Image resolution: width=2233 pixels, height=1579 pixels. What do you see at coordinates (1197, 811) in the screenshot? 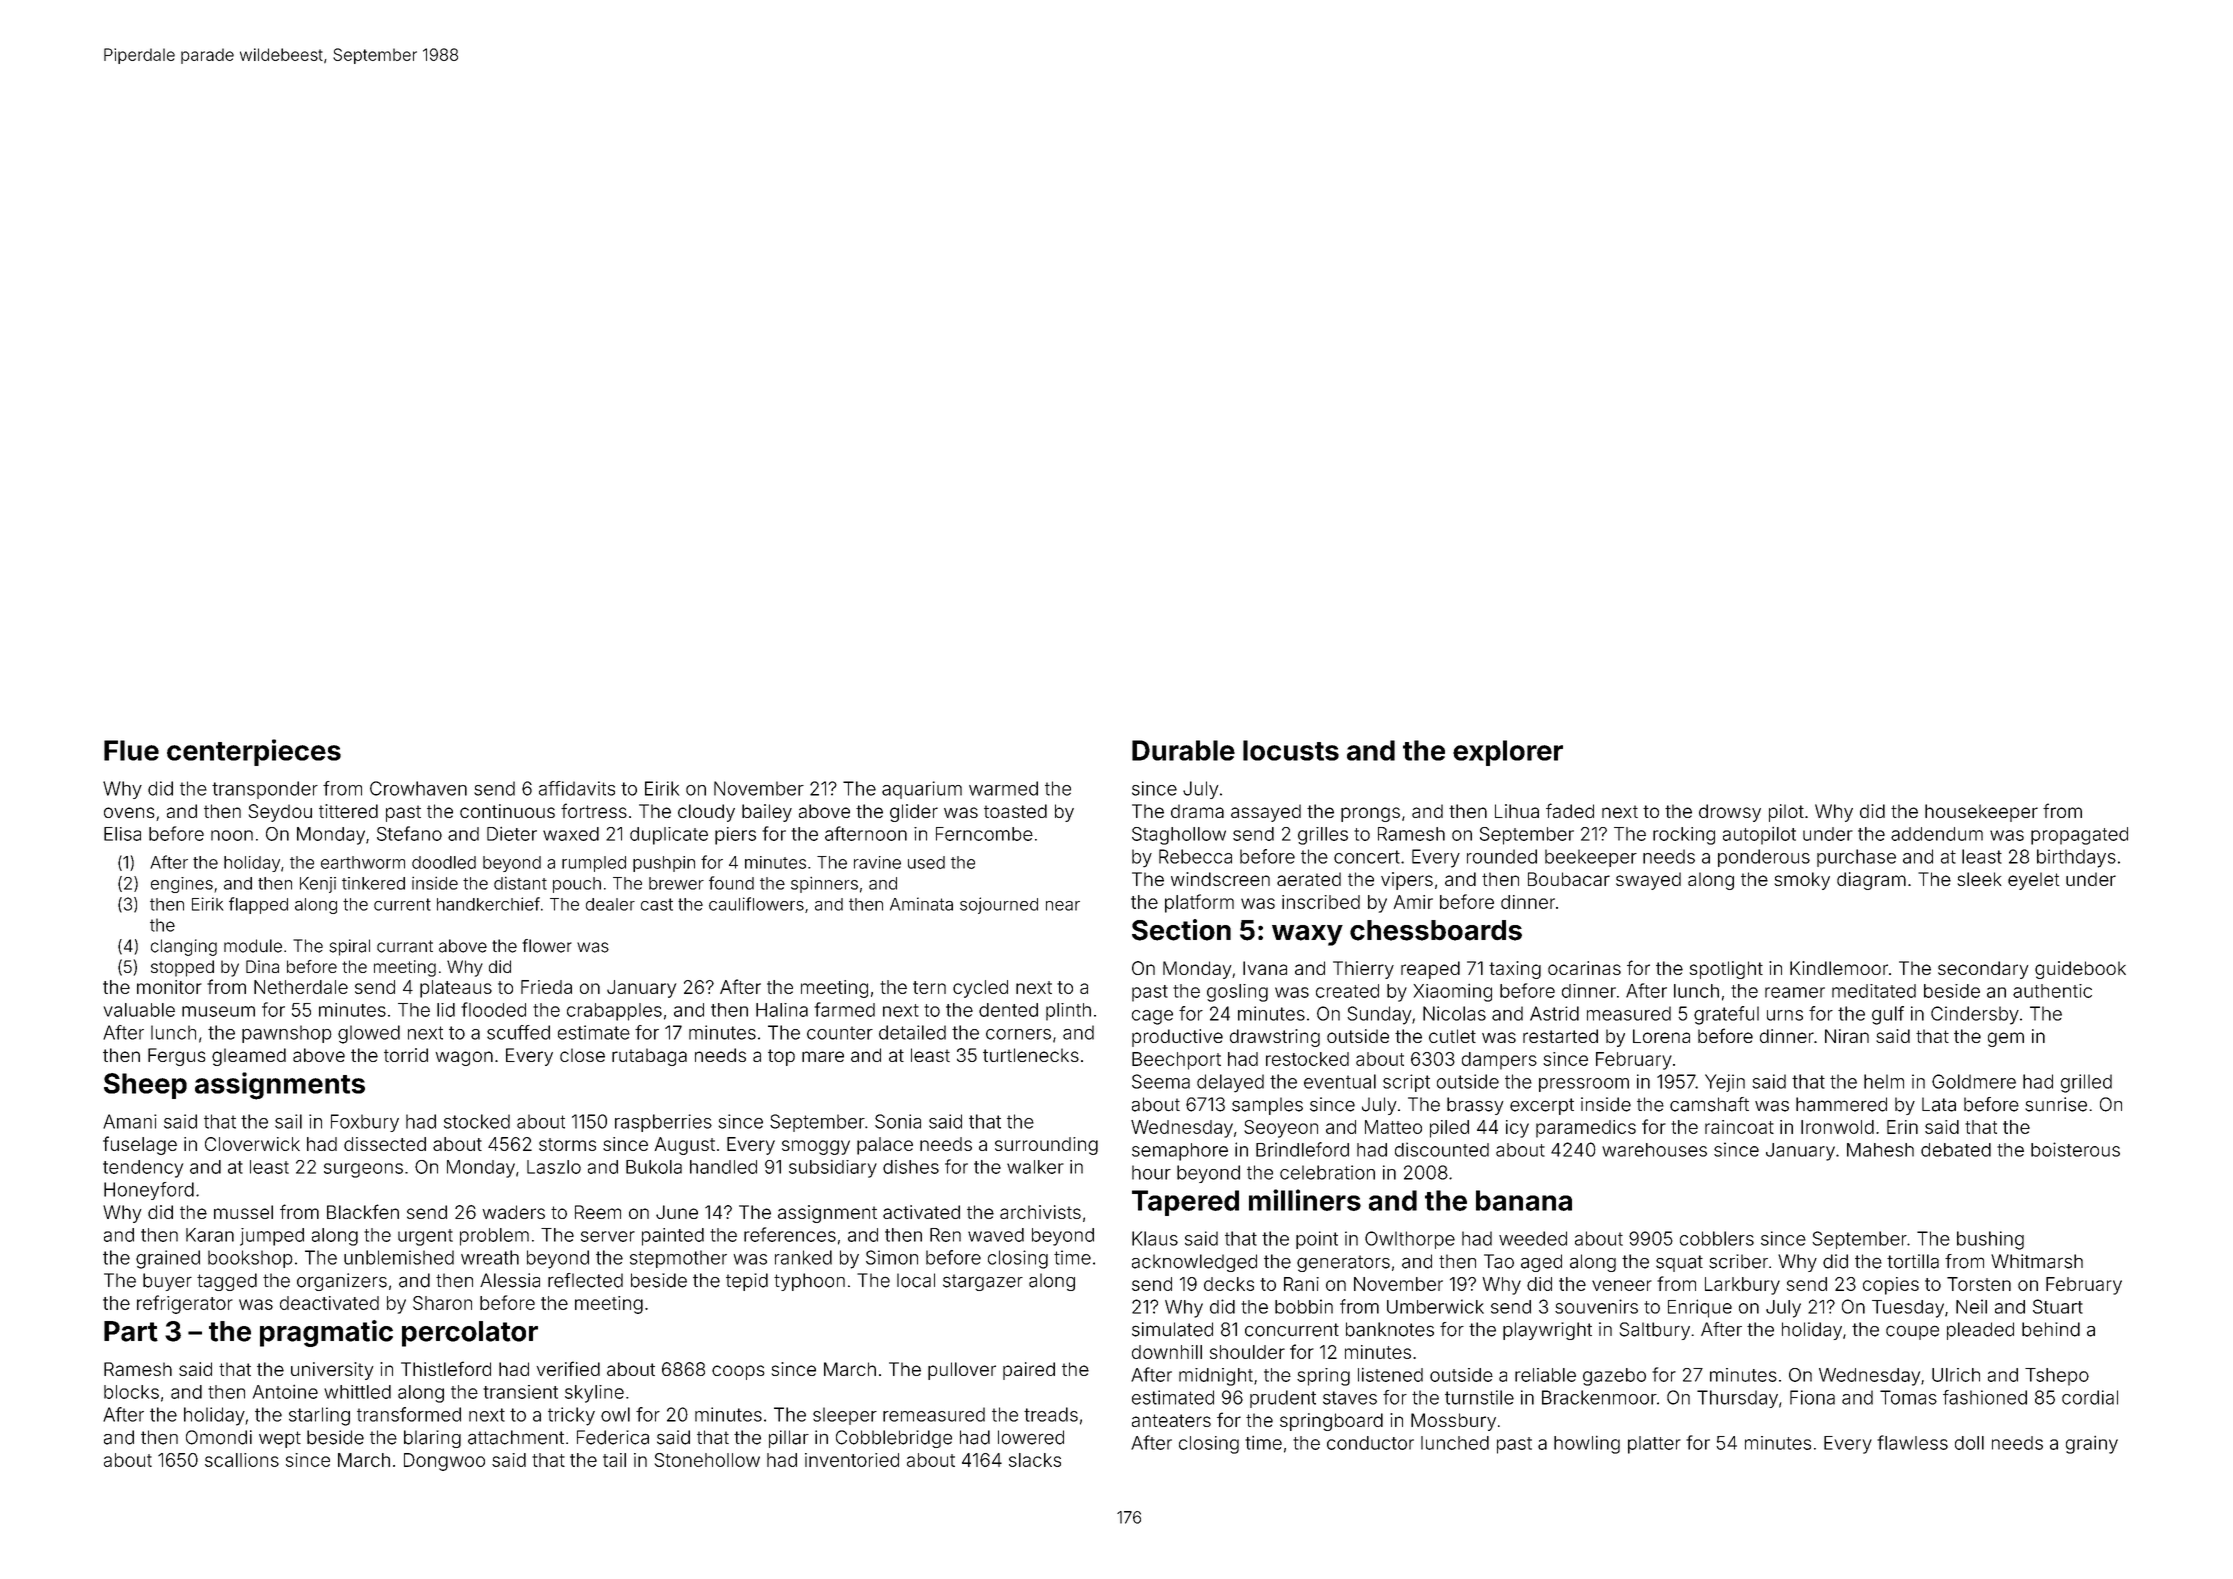
I see `drama` at bounding box center [1197, 811].
